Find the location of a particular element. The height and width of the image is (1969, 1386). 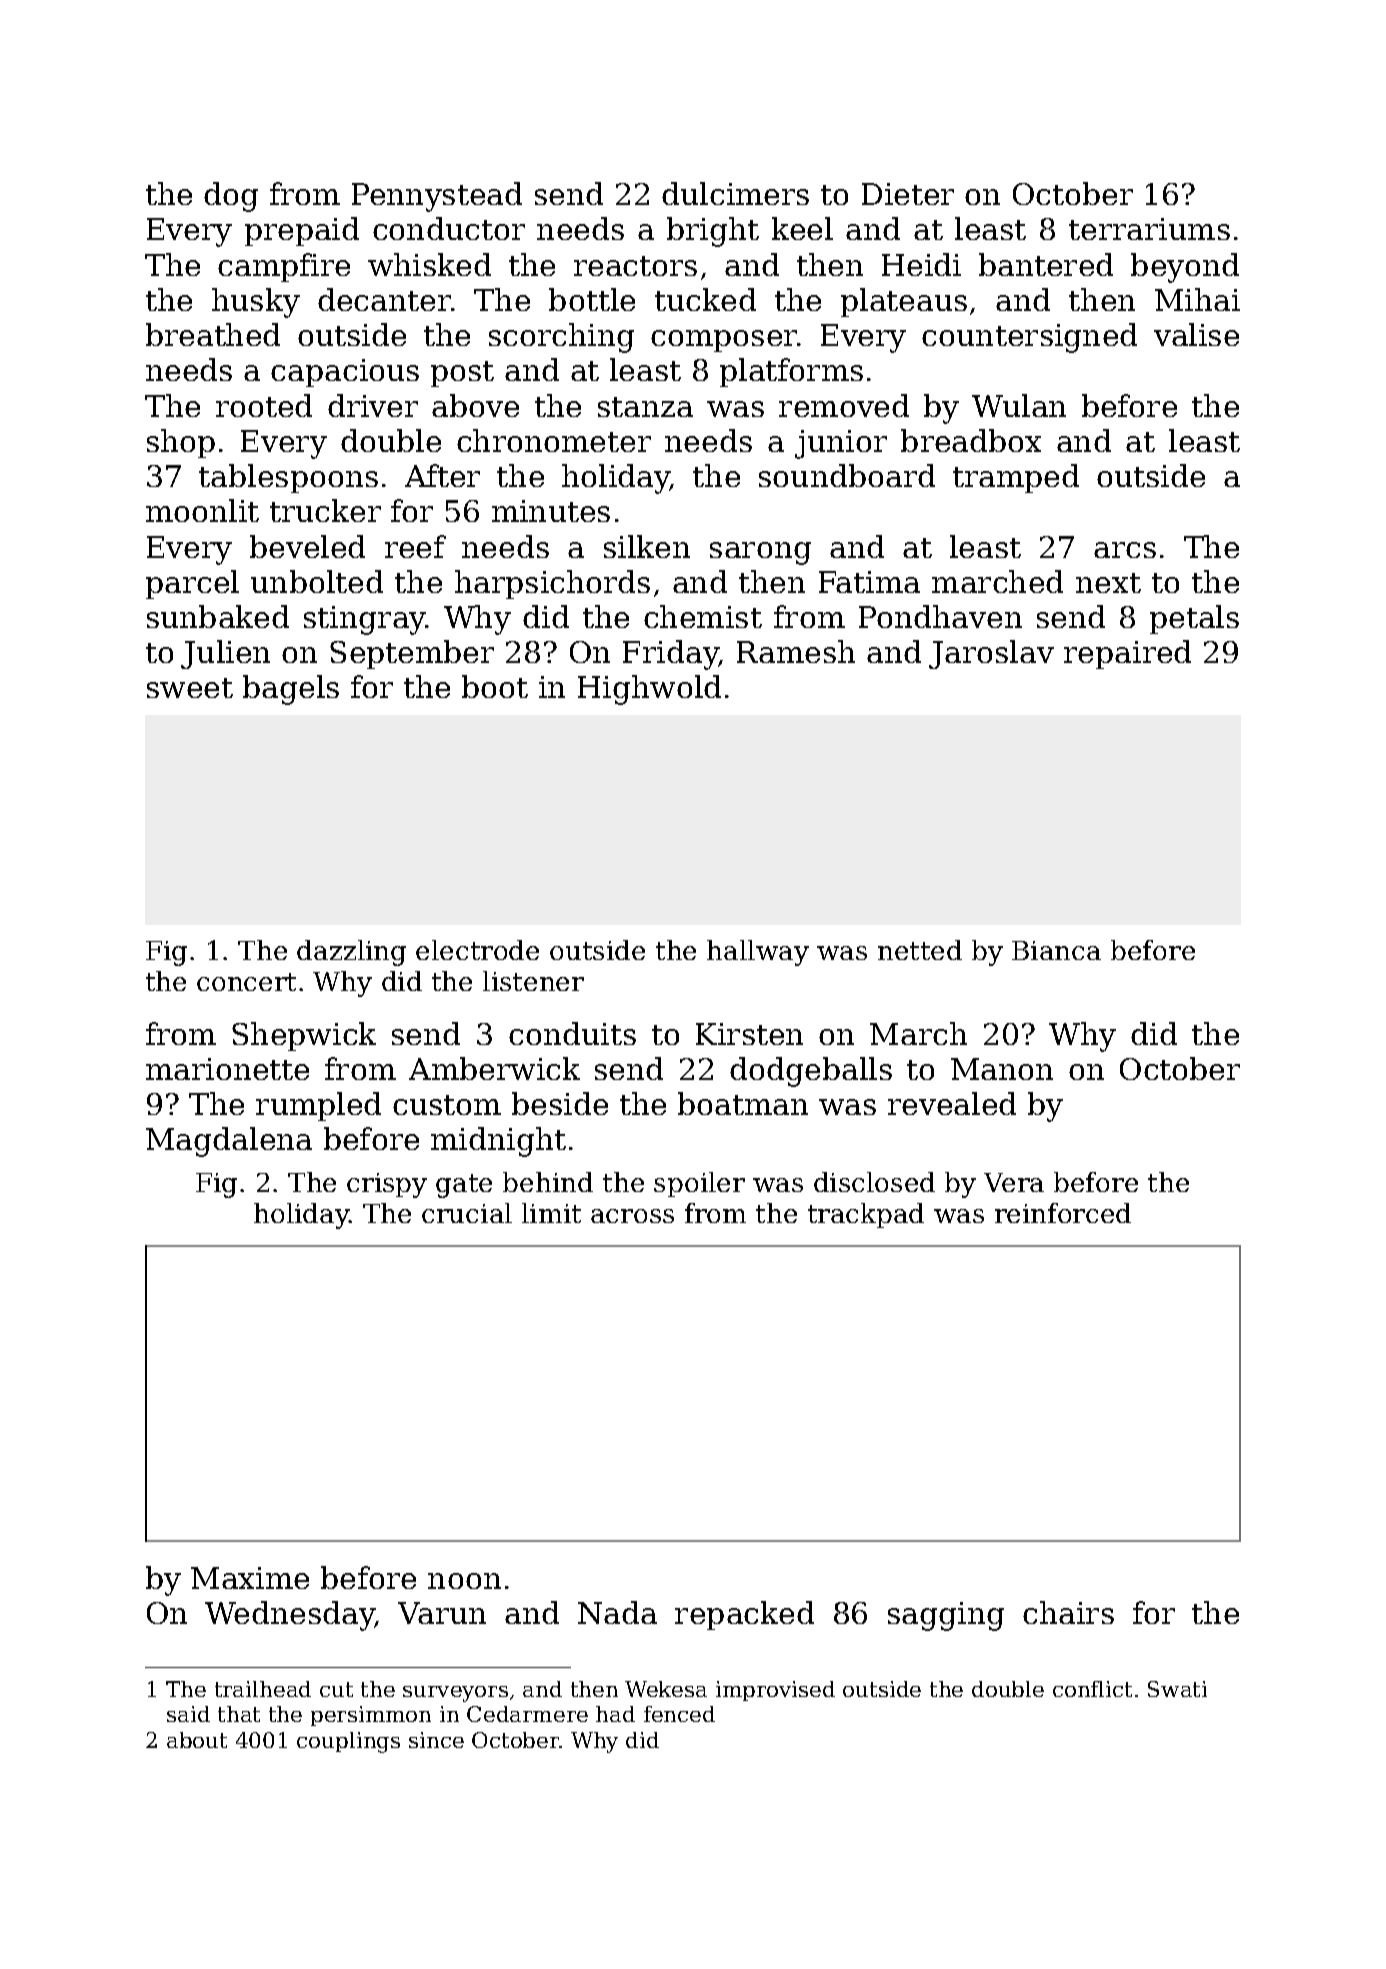

dulcimers is located at coordinates (735, 193).
